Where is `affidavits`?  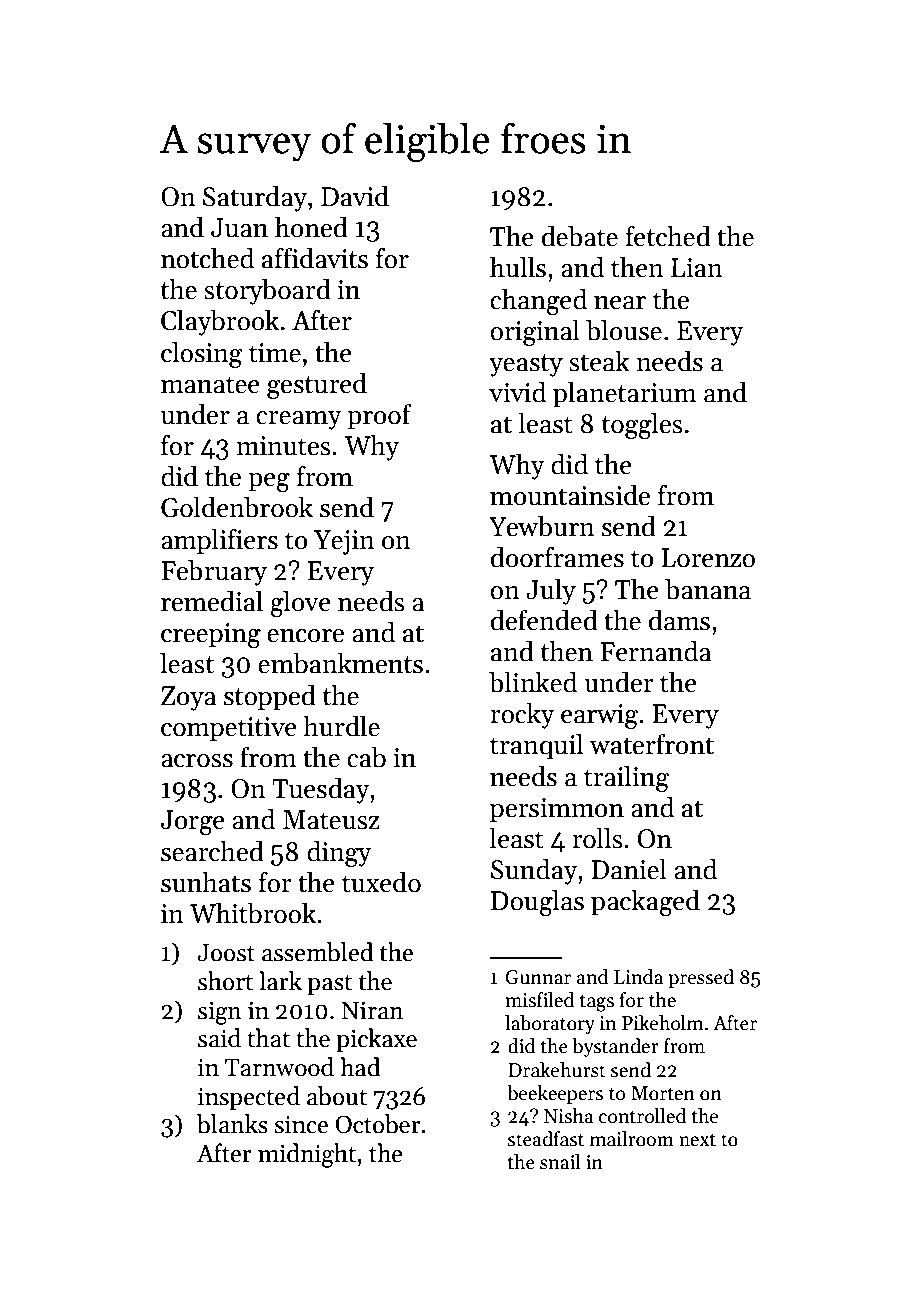
affidavits is located at coordinates (315, 258).
